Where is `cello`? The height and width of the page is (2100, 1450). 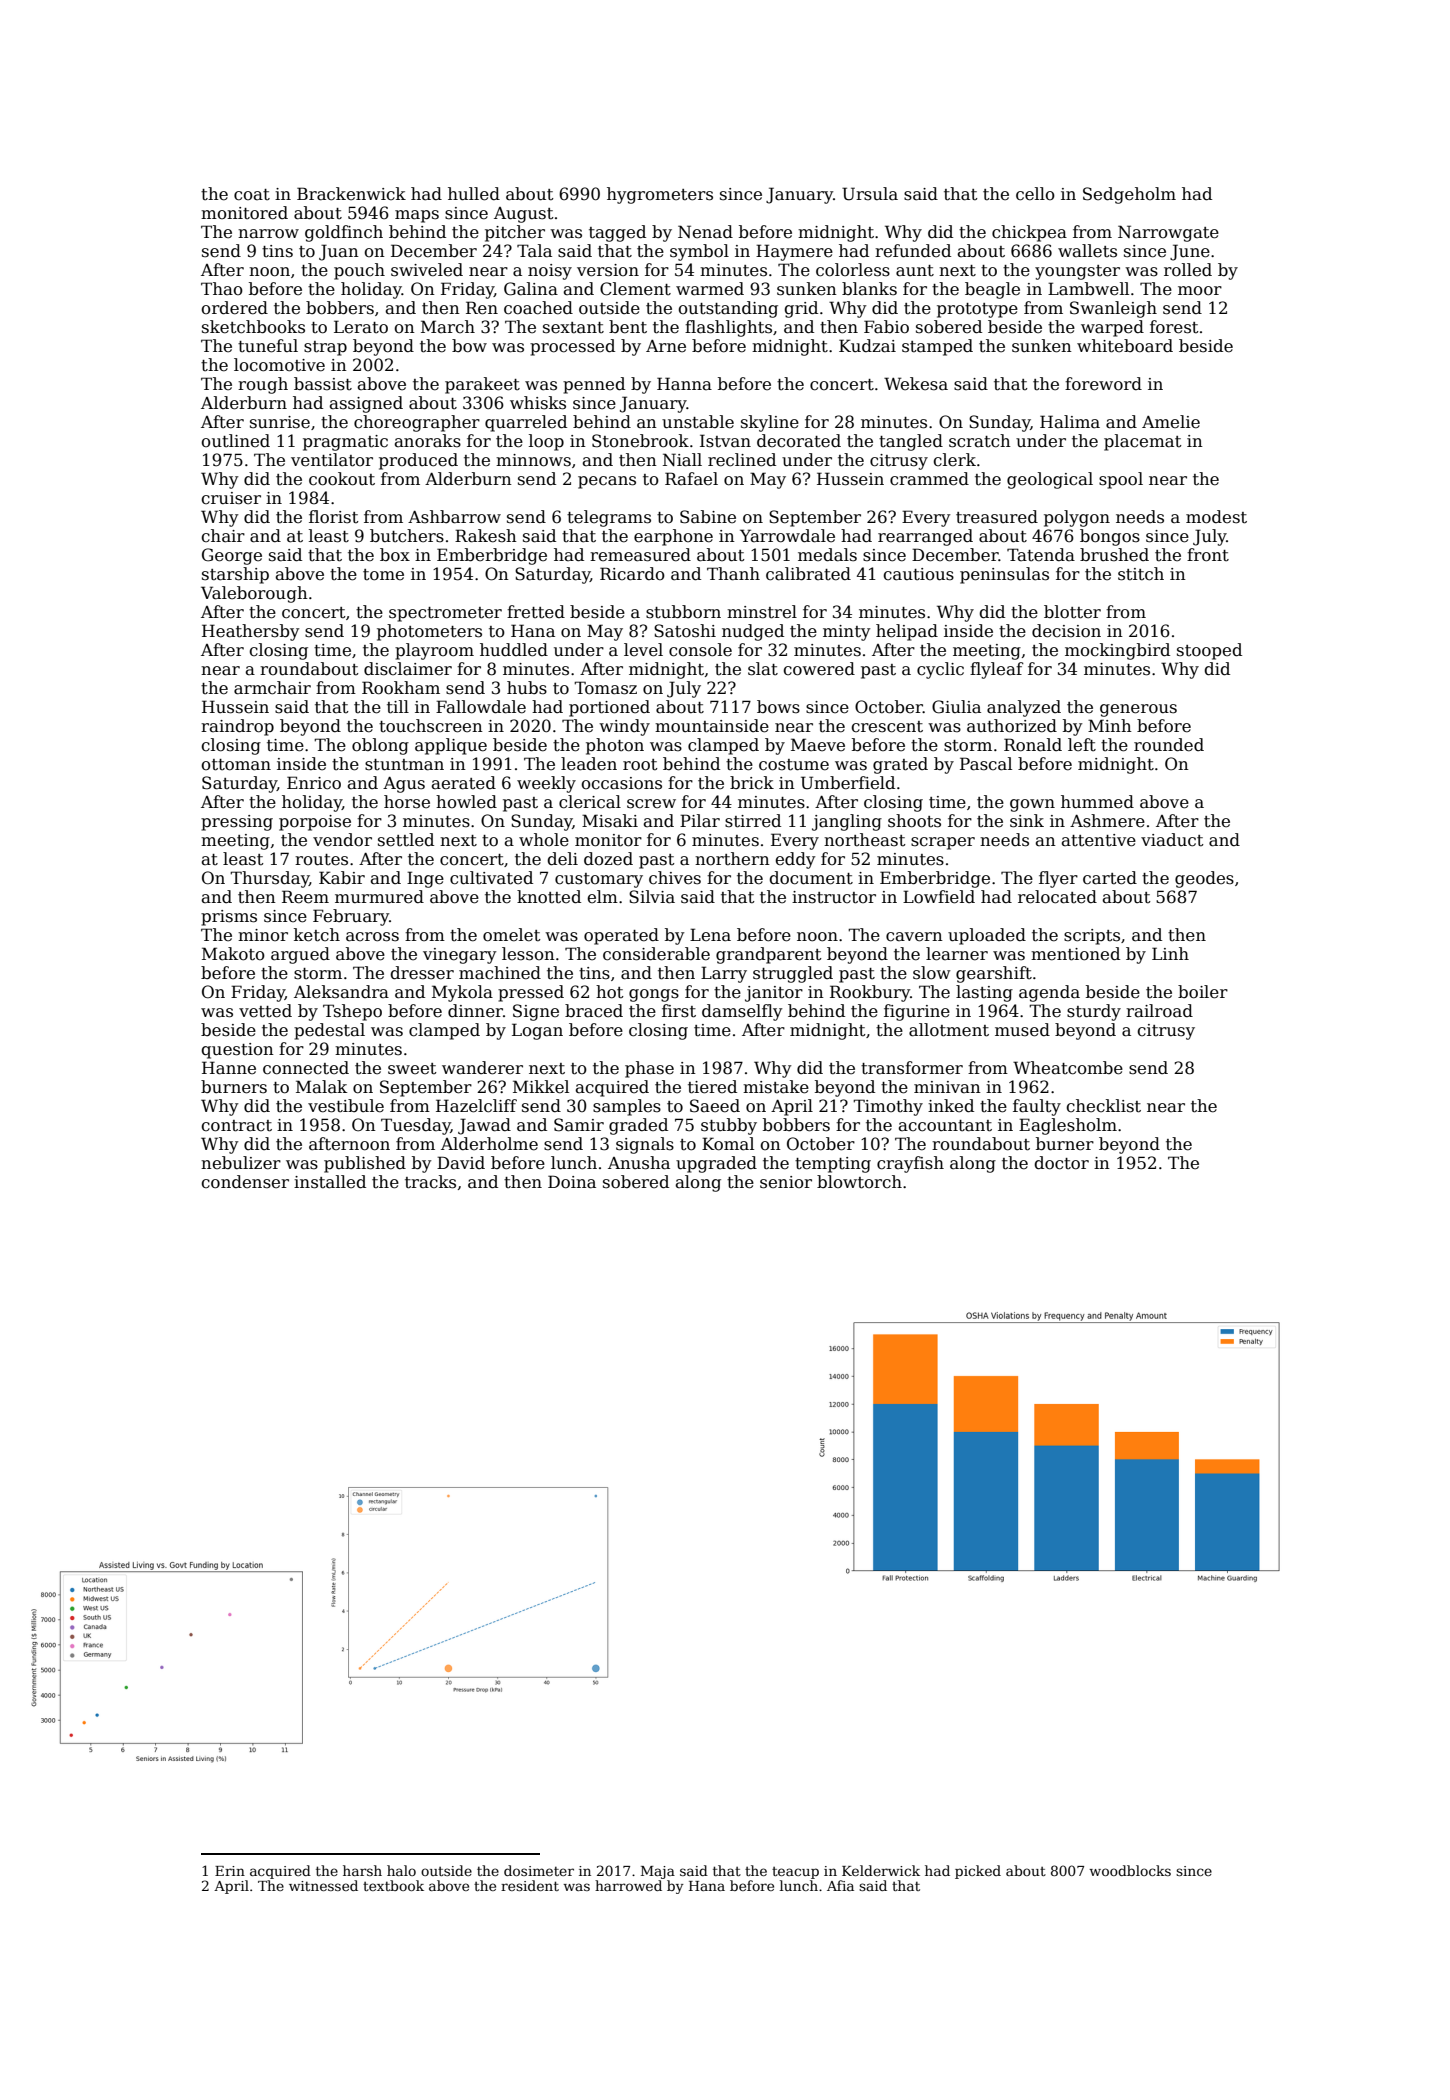
cello is located at coordinates (1035, 194).
